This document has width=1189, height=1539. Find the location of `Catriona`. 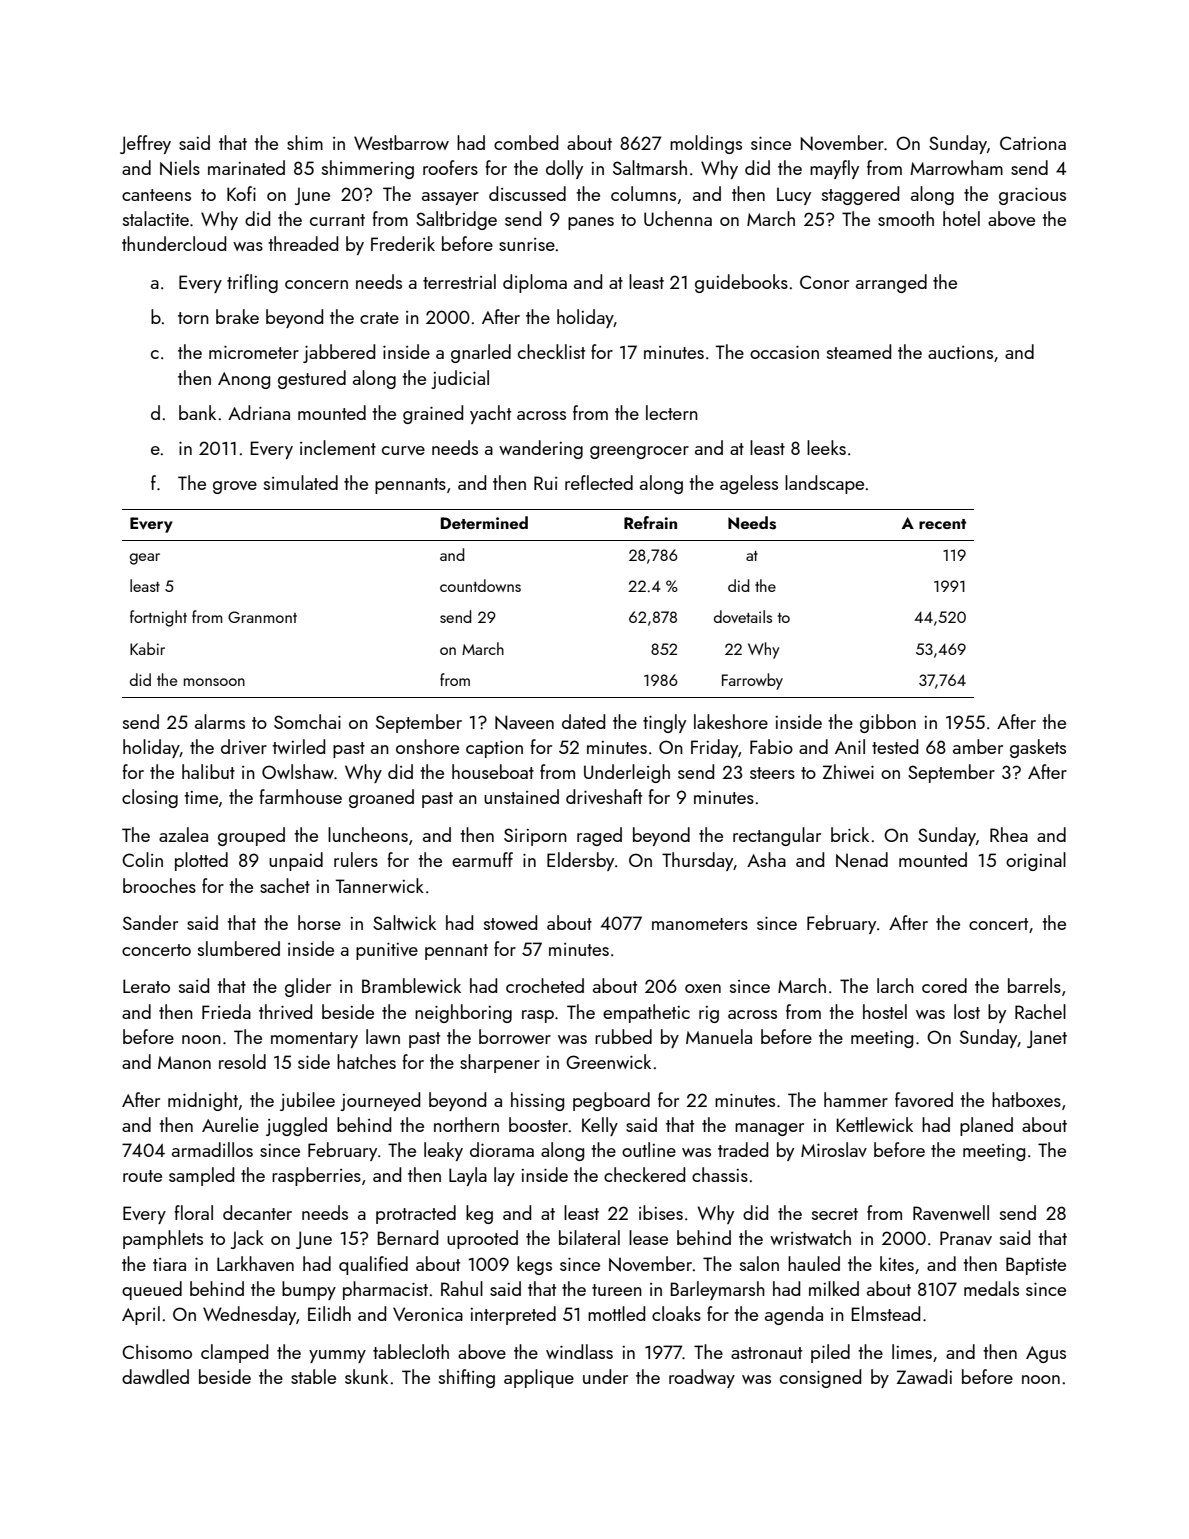

Catriona is located at coordinates (1033, 143).
